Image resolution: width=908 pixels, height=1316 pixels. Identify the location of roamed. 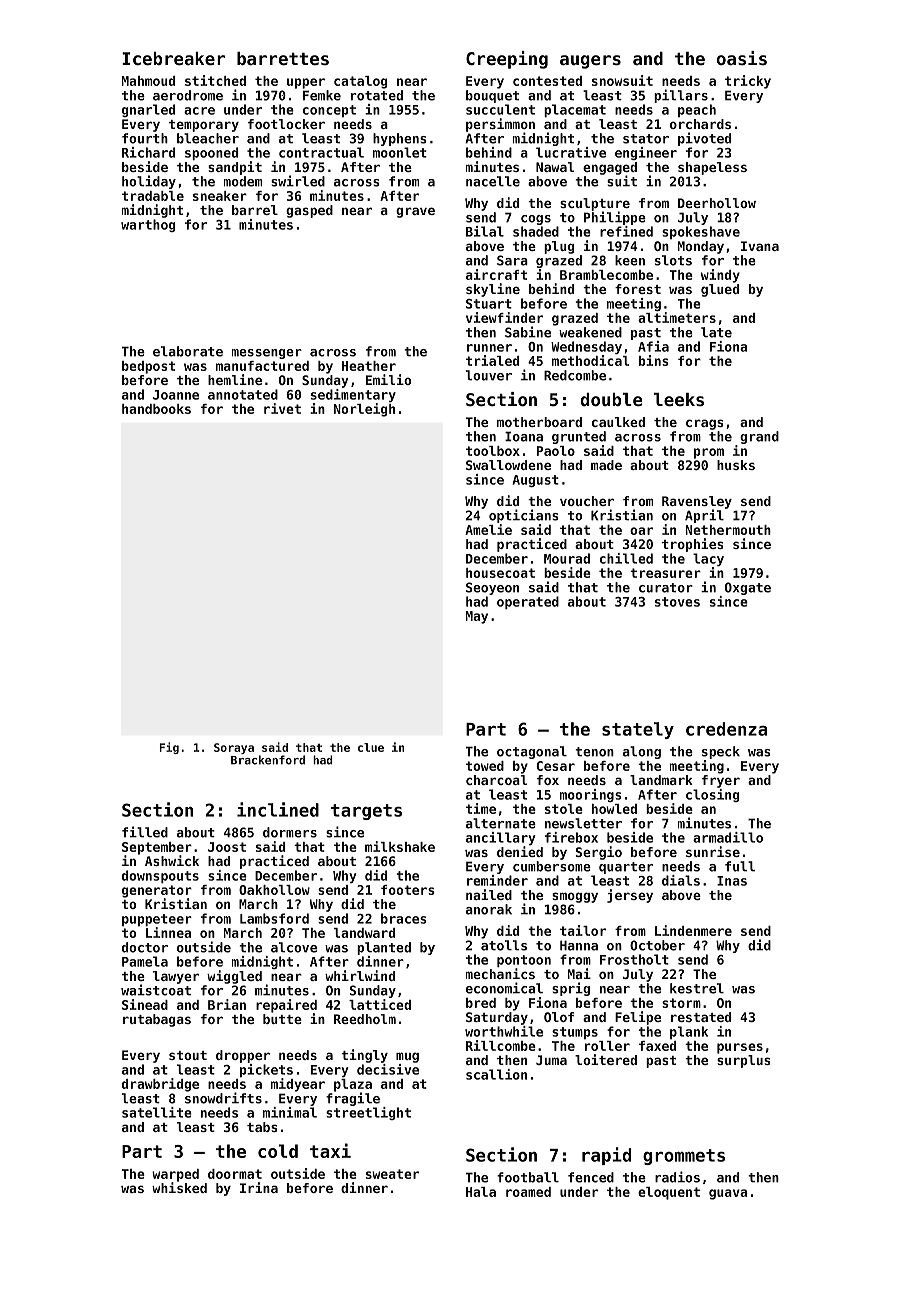
(528, 1192).
